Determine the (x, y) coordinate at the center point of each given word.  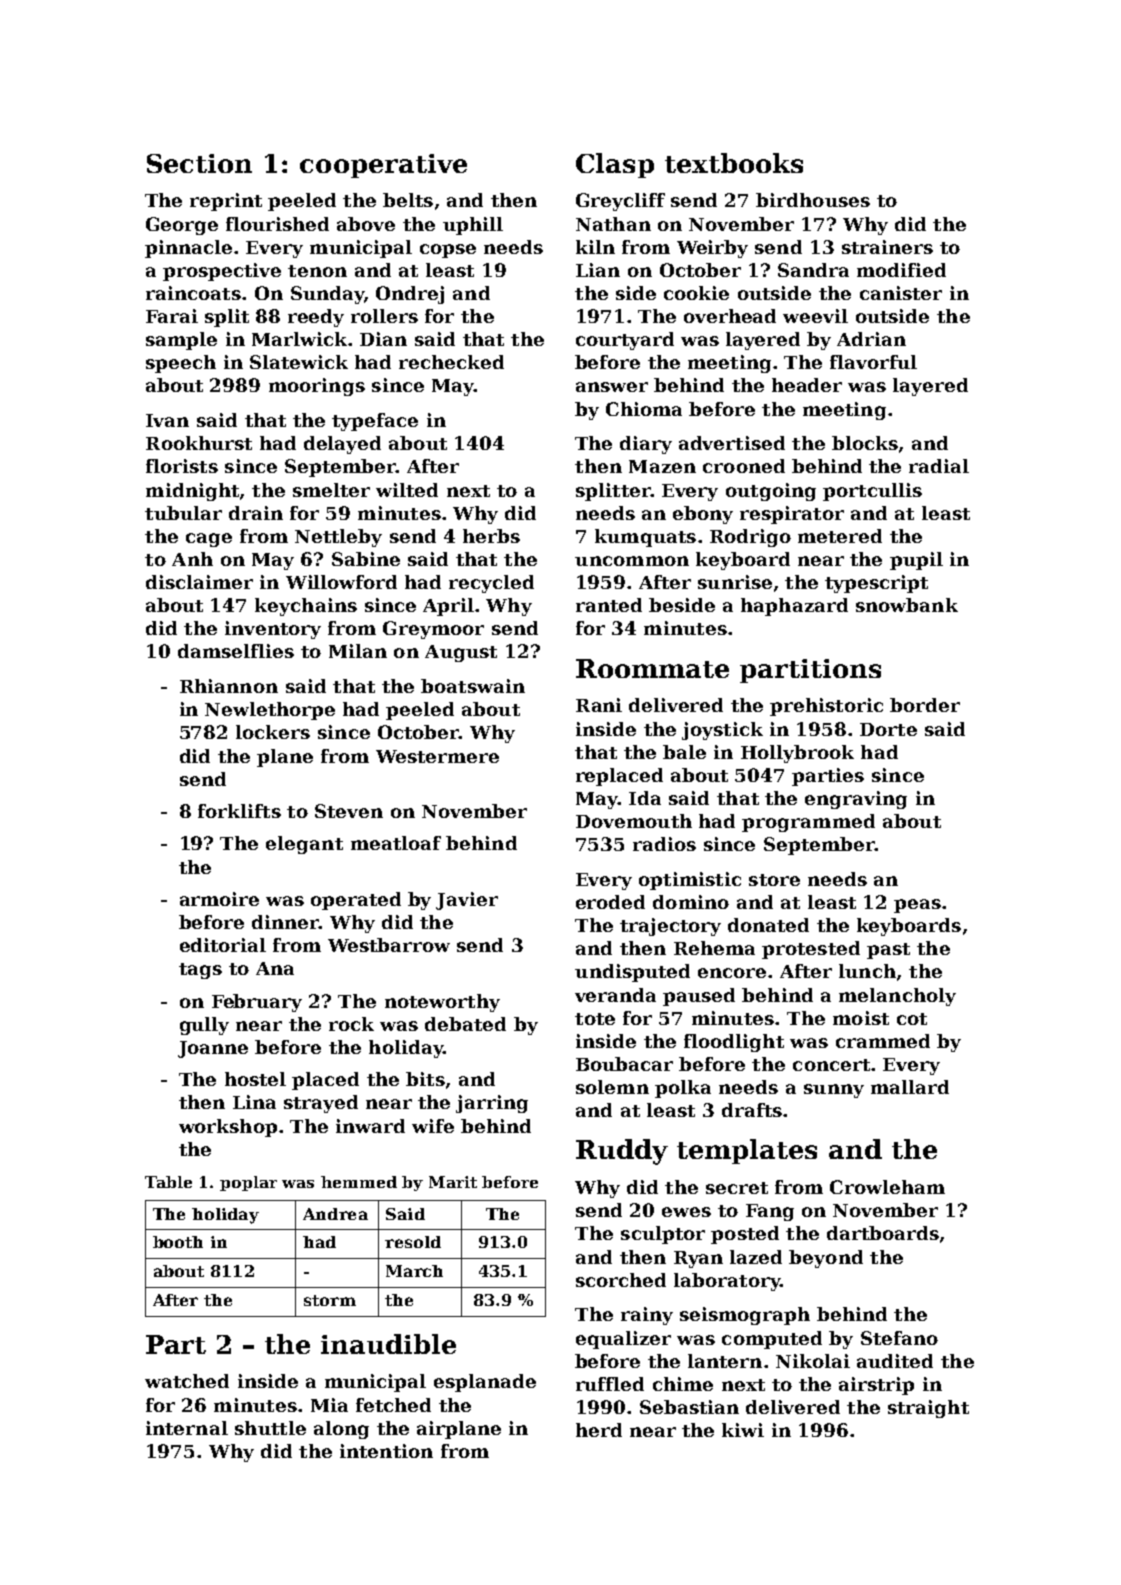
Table (168, 1182)
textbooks (734, 163)
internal (187, 1428)
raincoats (193, 293)
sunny (834, 1091)
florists (182, 466)
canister (901, 293)
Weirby (712, 249)
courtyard (625, 341)
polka (683, 1089)
